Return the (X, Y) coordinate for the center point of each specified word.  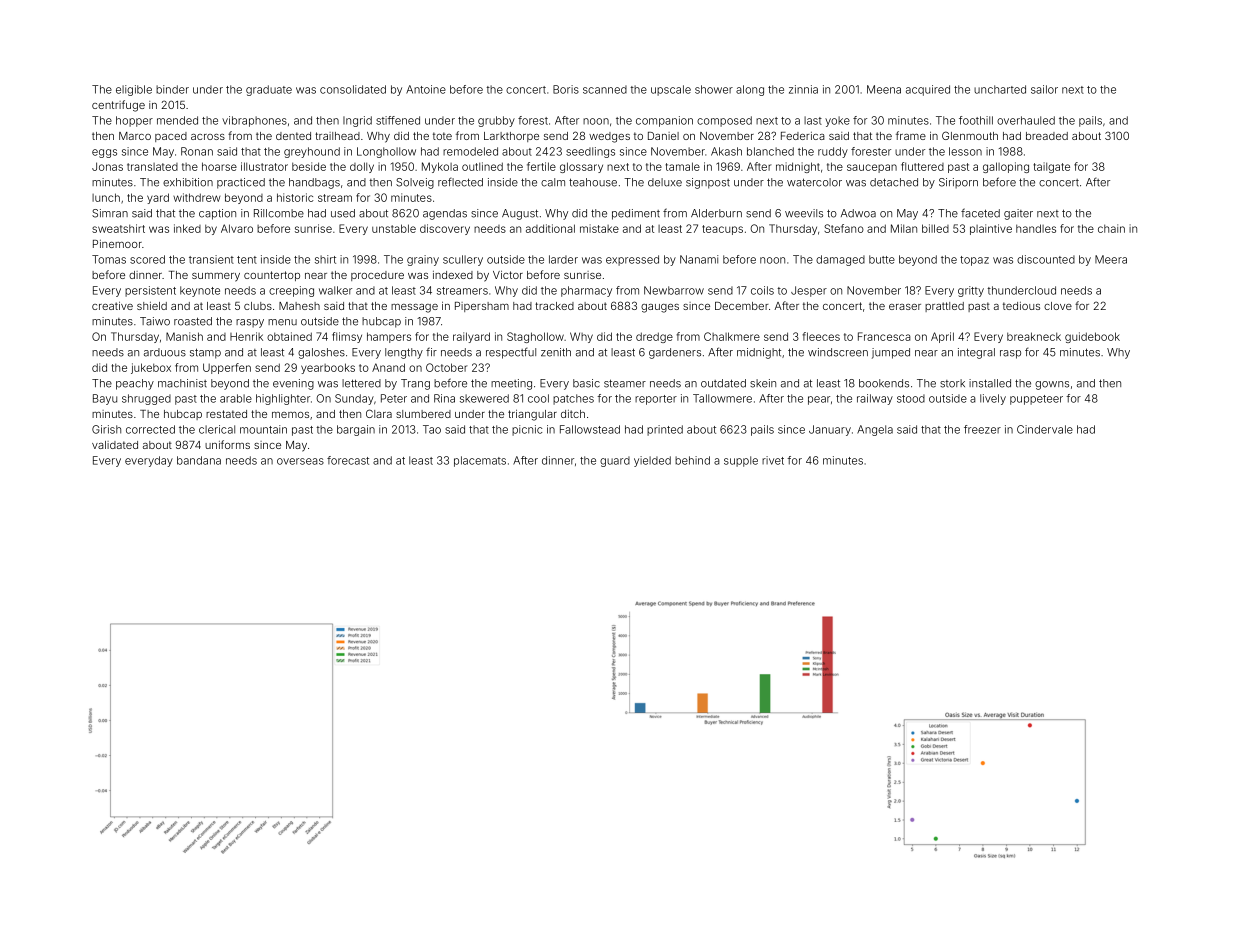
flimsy (347, 337)
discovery (445, 229)
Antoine (426, 89)
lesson (965, 151)
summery (216, 277)
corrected (150, 429)
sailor (1044, 89)
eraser (905, 307)
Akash (726, 151)
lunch (106, 197)
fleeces (821, 336)
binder (172, 89)
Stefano (844, 228)
